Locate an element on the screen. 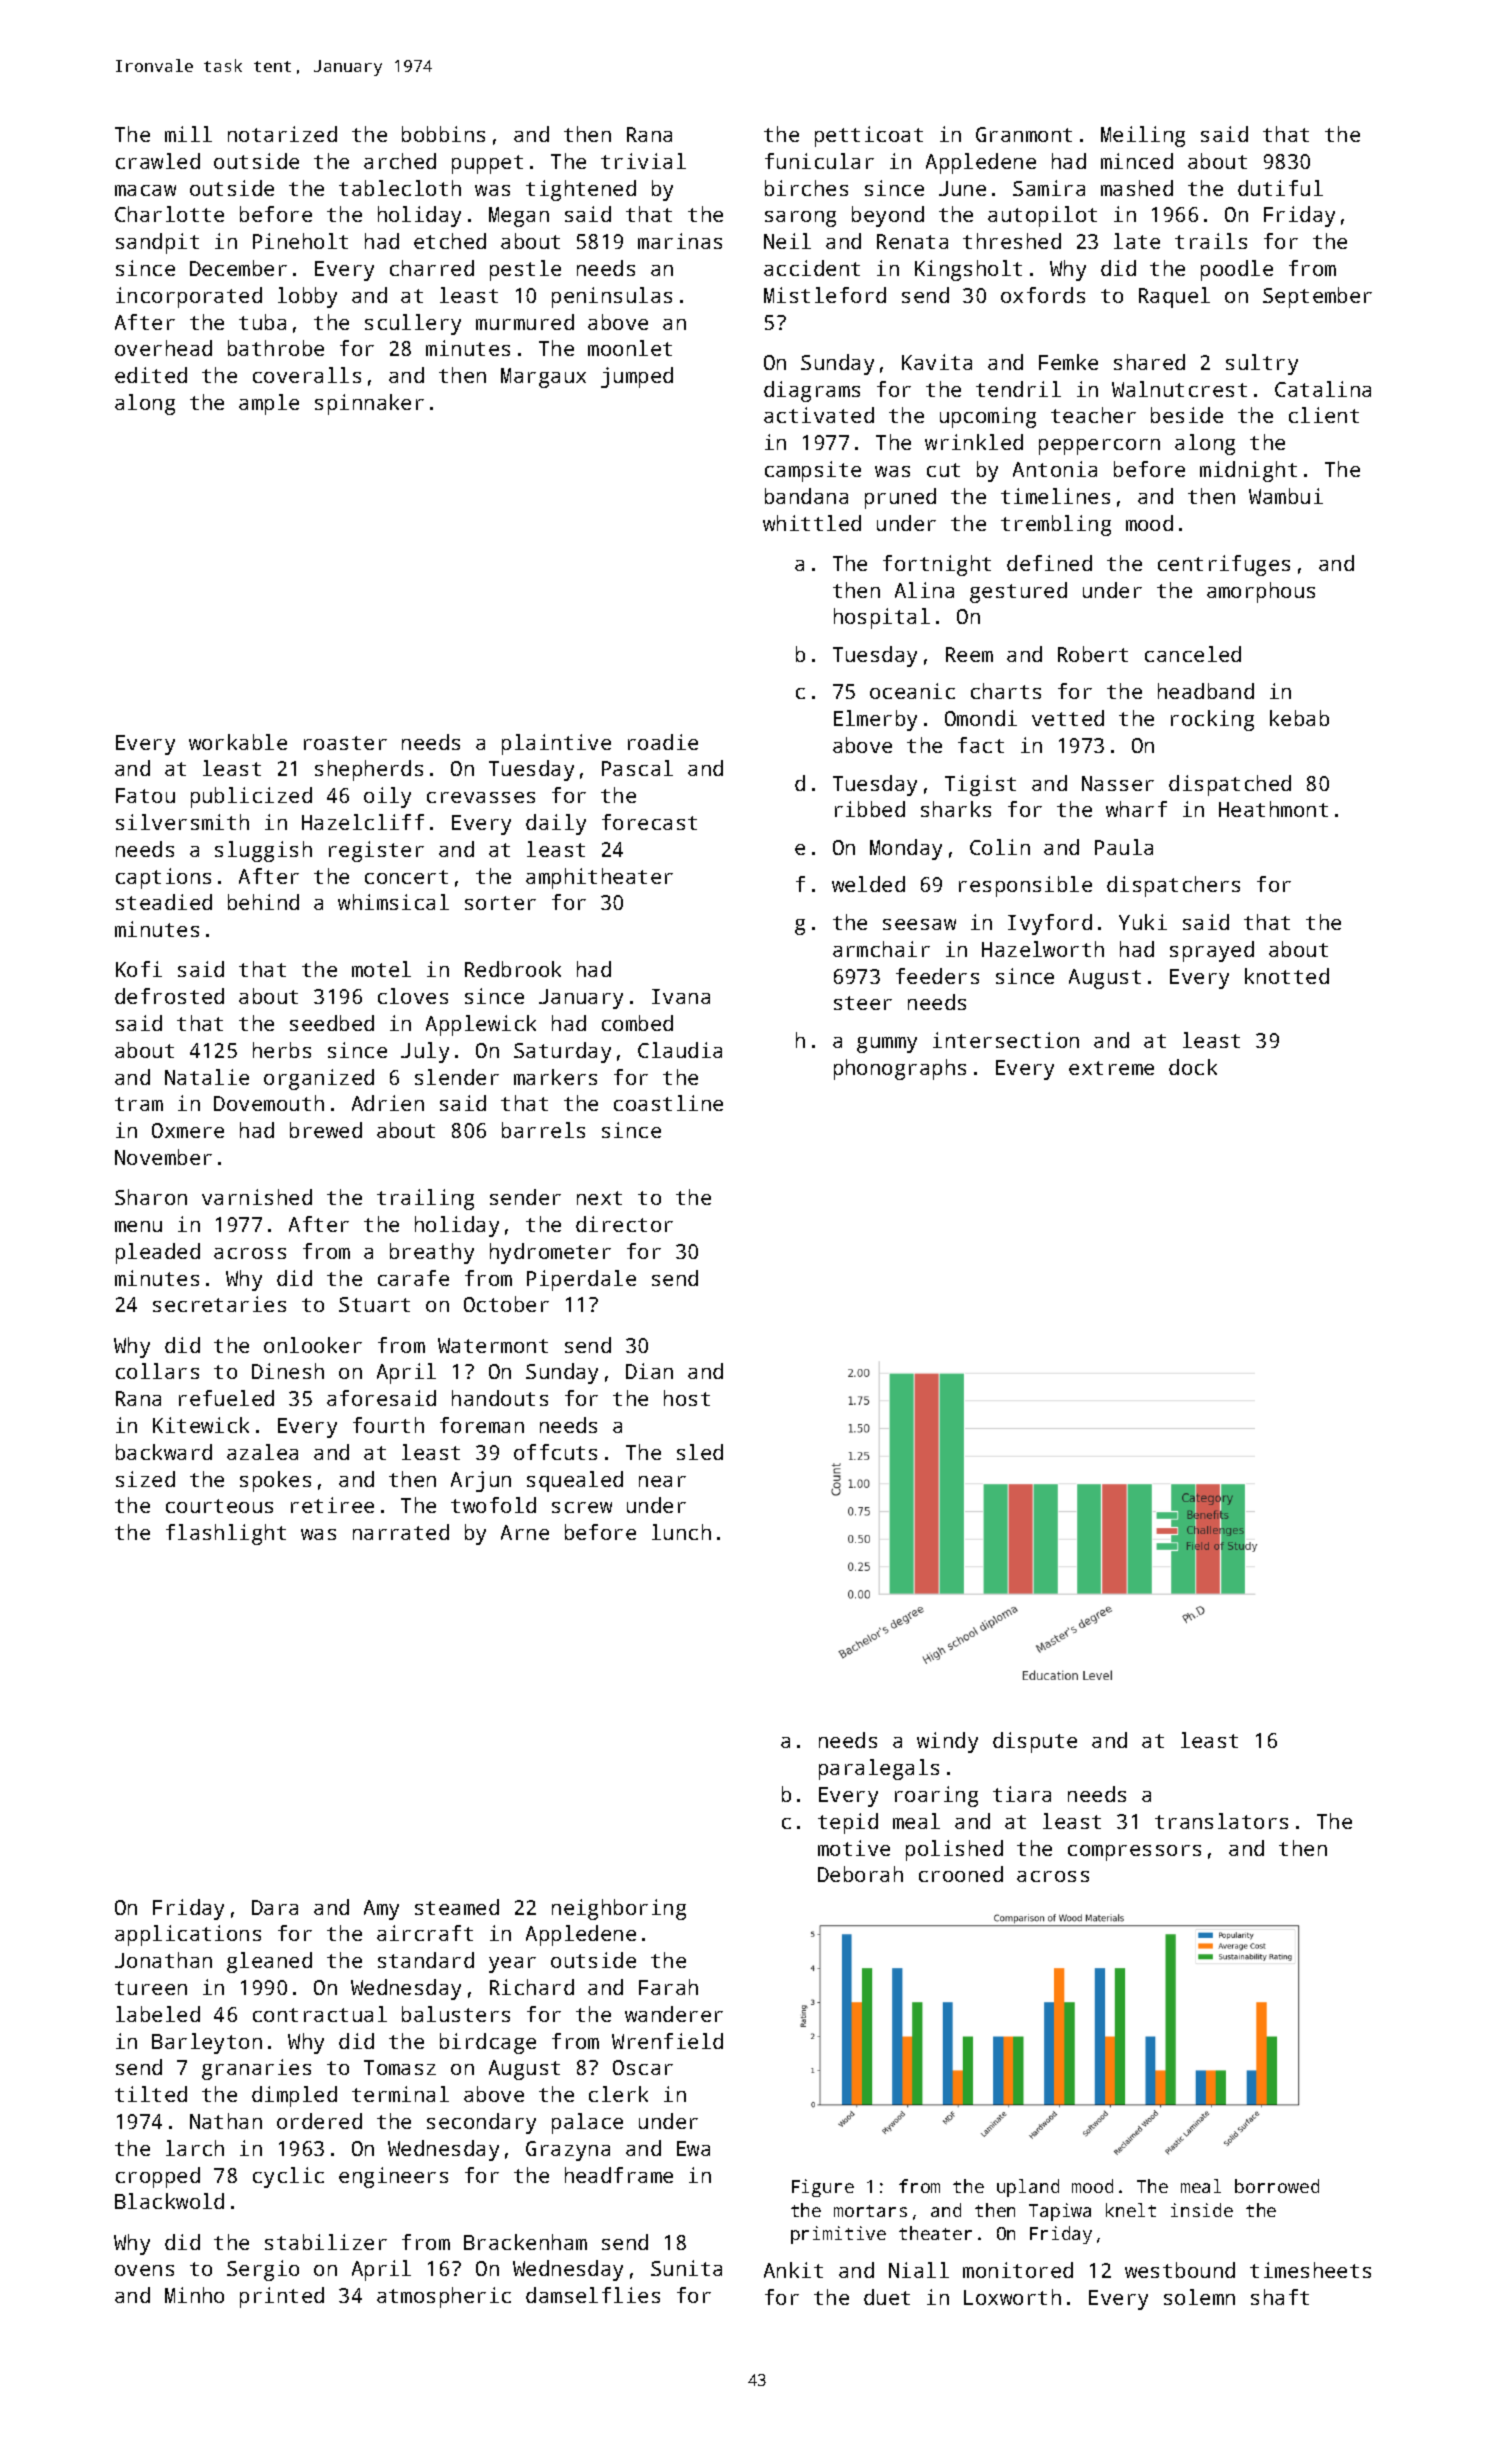 This screenshot has height=2464, width=1496. Dara is located at coordinates (275, 1907).
